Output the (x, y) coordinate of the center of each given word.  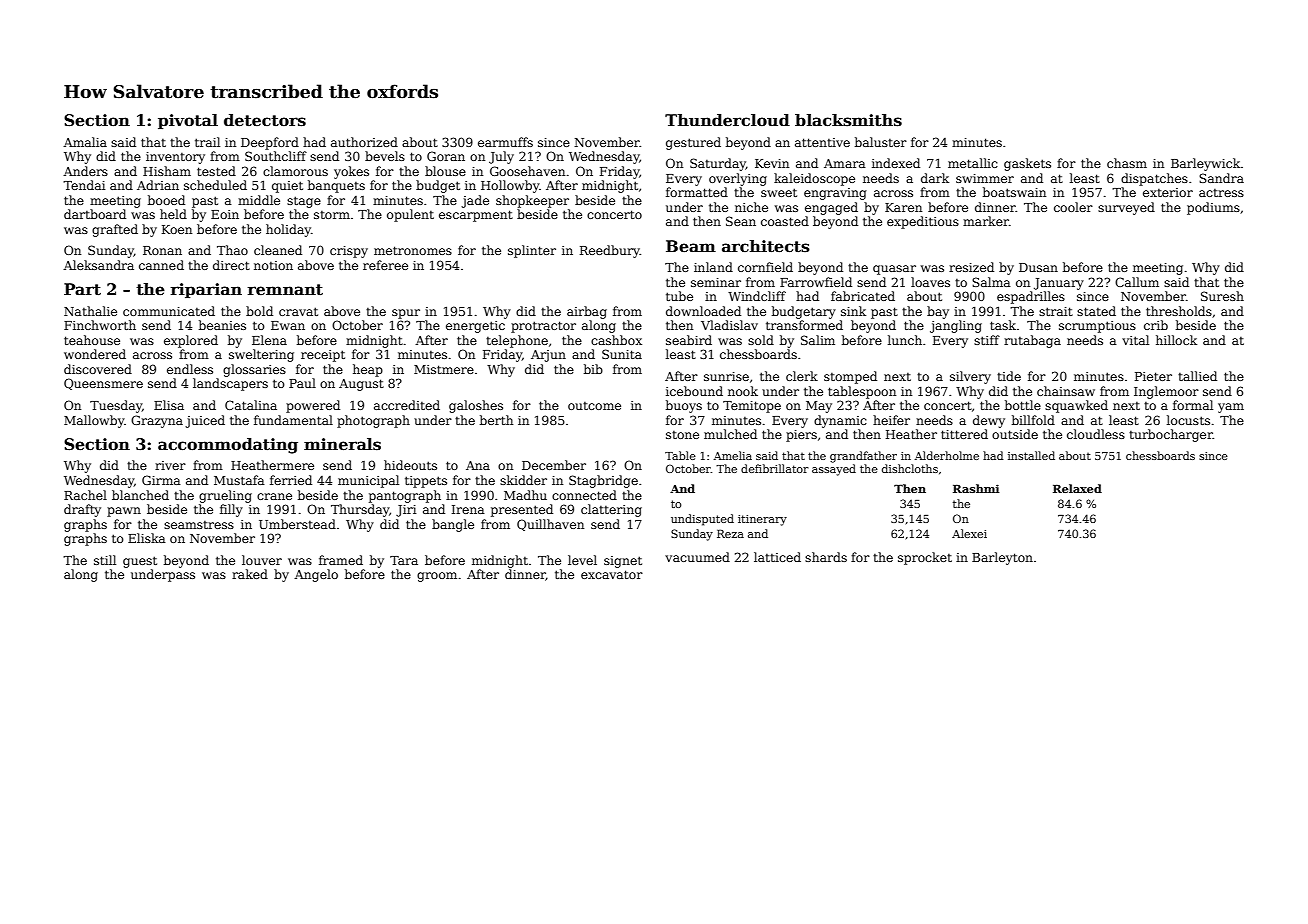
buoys (684, 406)
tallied (1197, 376)
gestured (693, 143)
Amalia (85, 142)
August (361, 385)
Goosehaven (527, 171)
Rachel (85, 495)
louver (262, 560)
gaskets (1027, 164)
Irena (468, 509)
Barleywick (1205, 164)
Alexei (969, 533)
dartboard (95, 214)
